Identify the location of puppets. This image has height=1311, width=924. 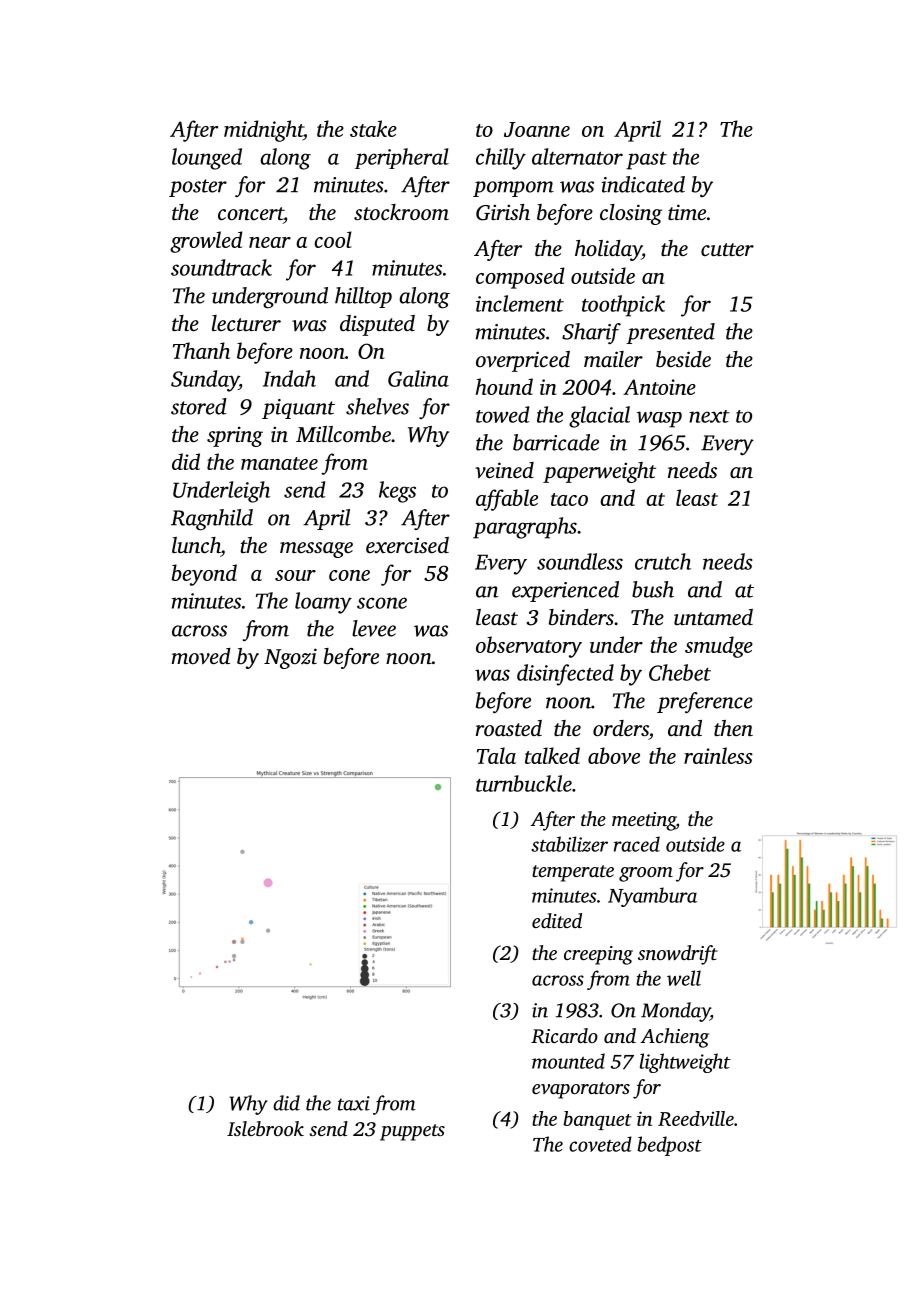
(412, 1132).
